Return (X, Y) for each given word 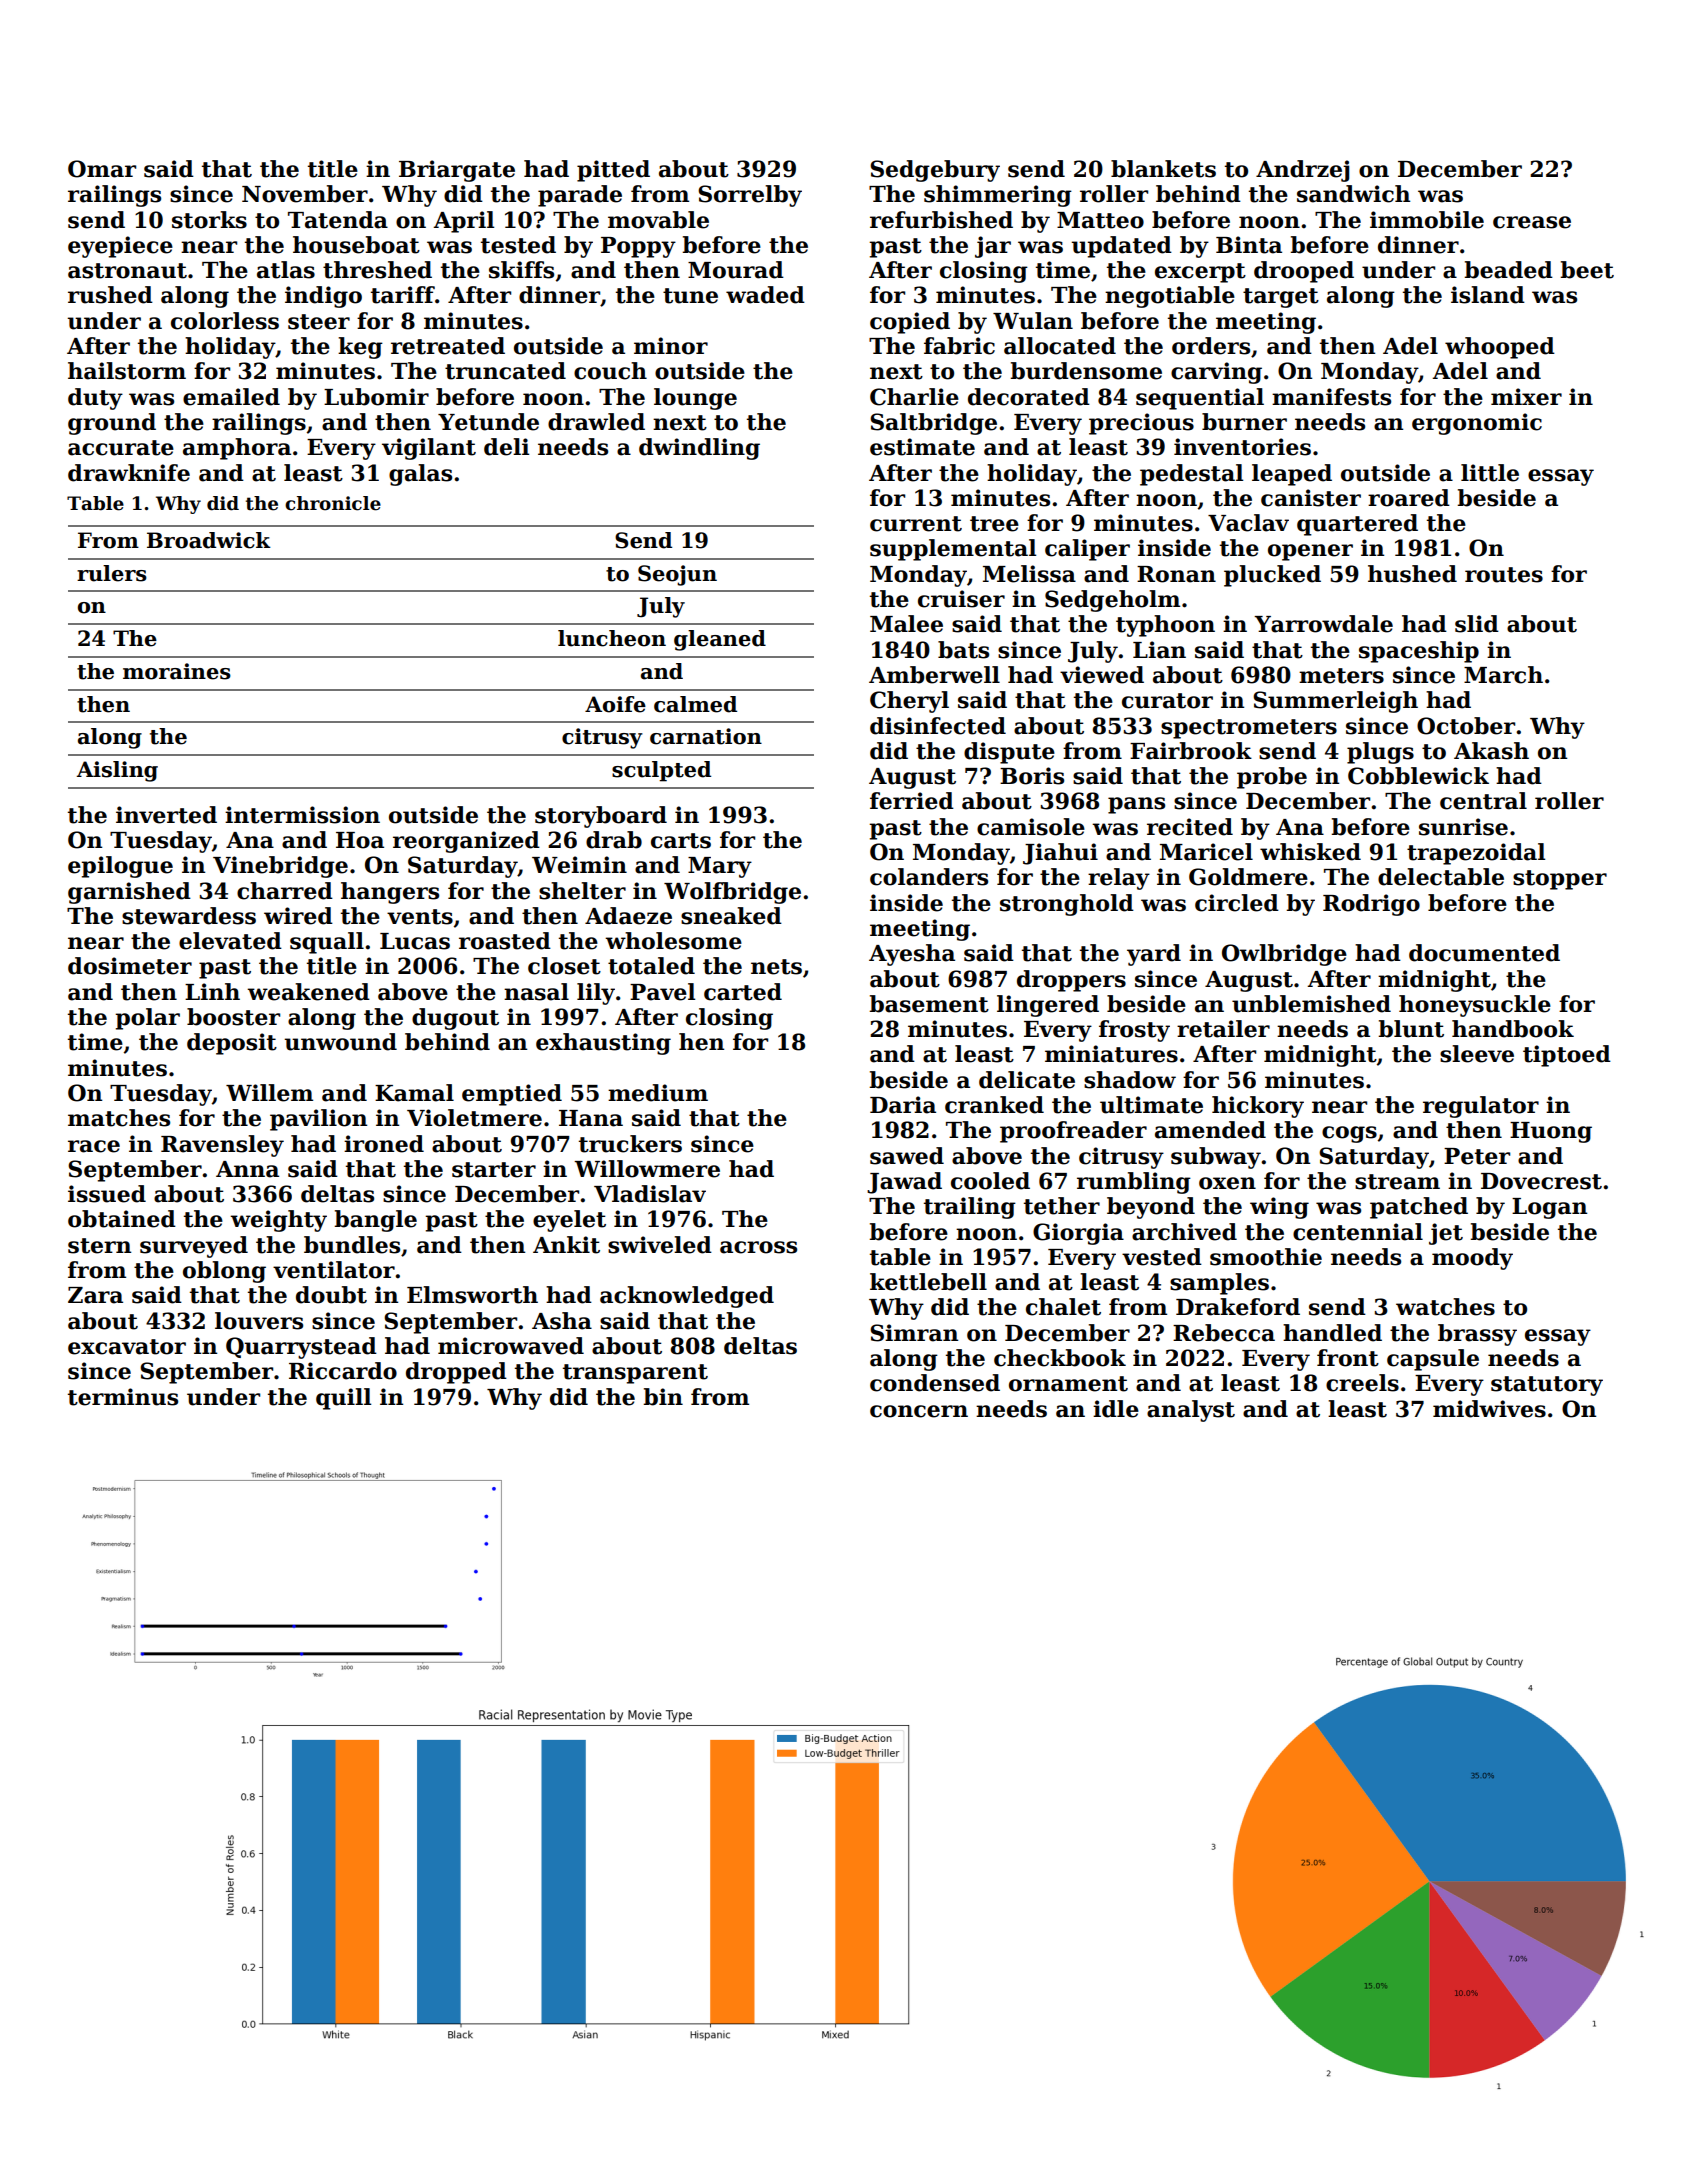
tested (518, 245)
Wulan (1033, 321)
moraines (177, 671)
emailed (231, 397)
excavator (127, 1347)
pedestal (1191, 475)
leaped (1292, 475)
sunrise (1463, 827)
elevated (230, 941)
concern (919, 1411)
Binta (1249, 245)
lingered (1048, 1006)
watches (1445, 1307)
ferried (912, 801)
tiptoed (1567, 1056)
